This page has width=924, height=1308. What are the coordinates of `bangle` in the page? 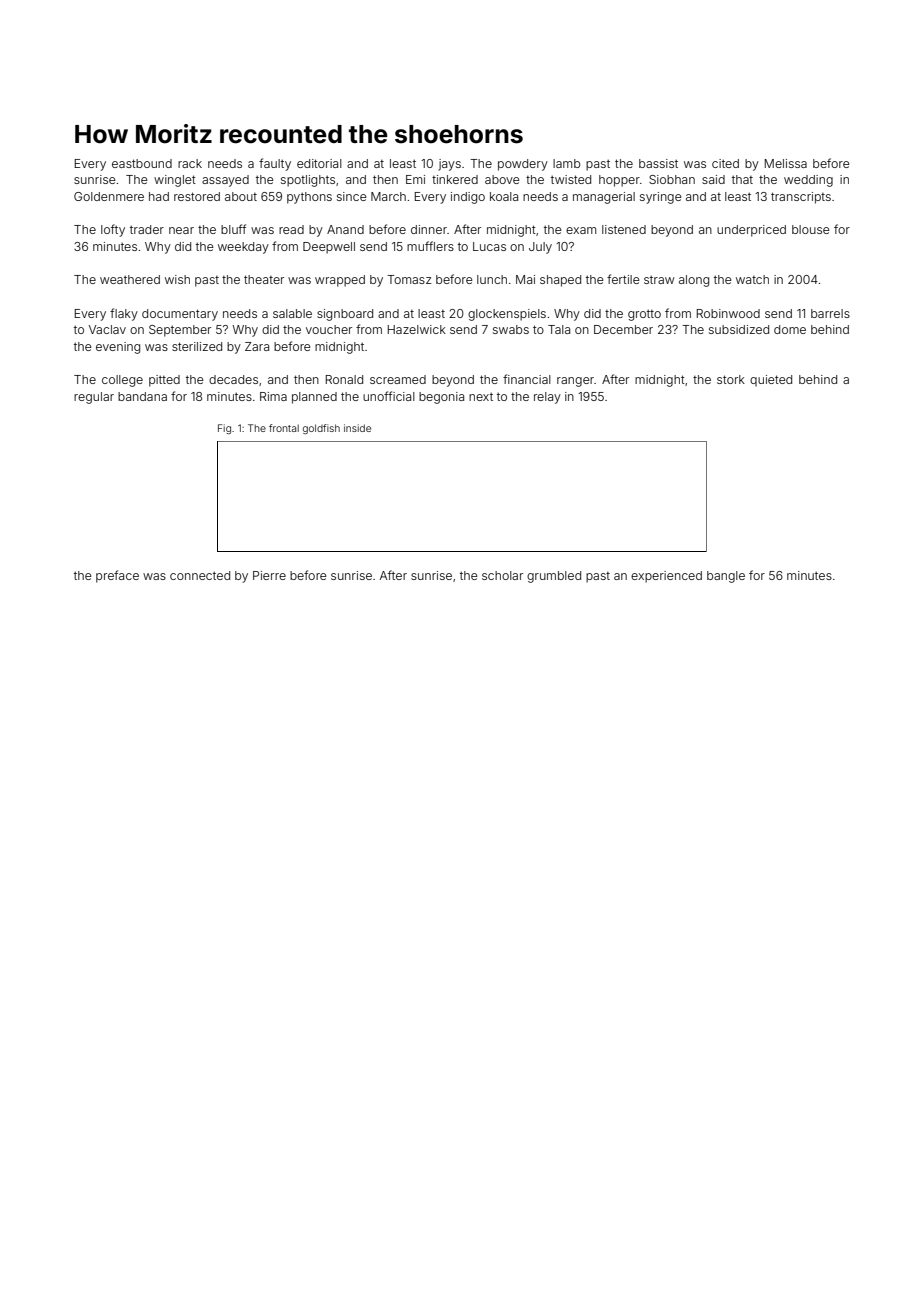 It's located at (726, 577).
